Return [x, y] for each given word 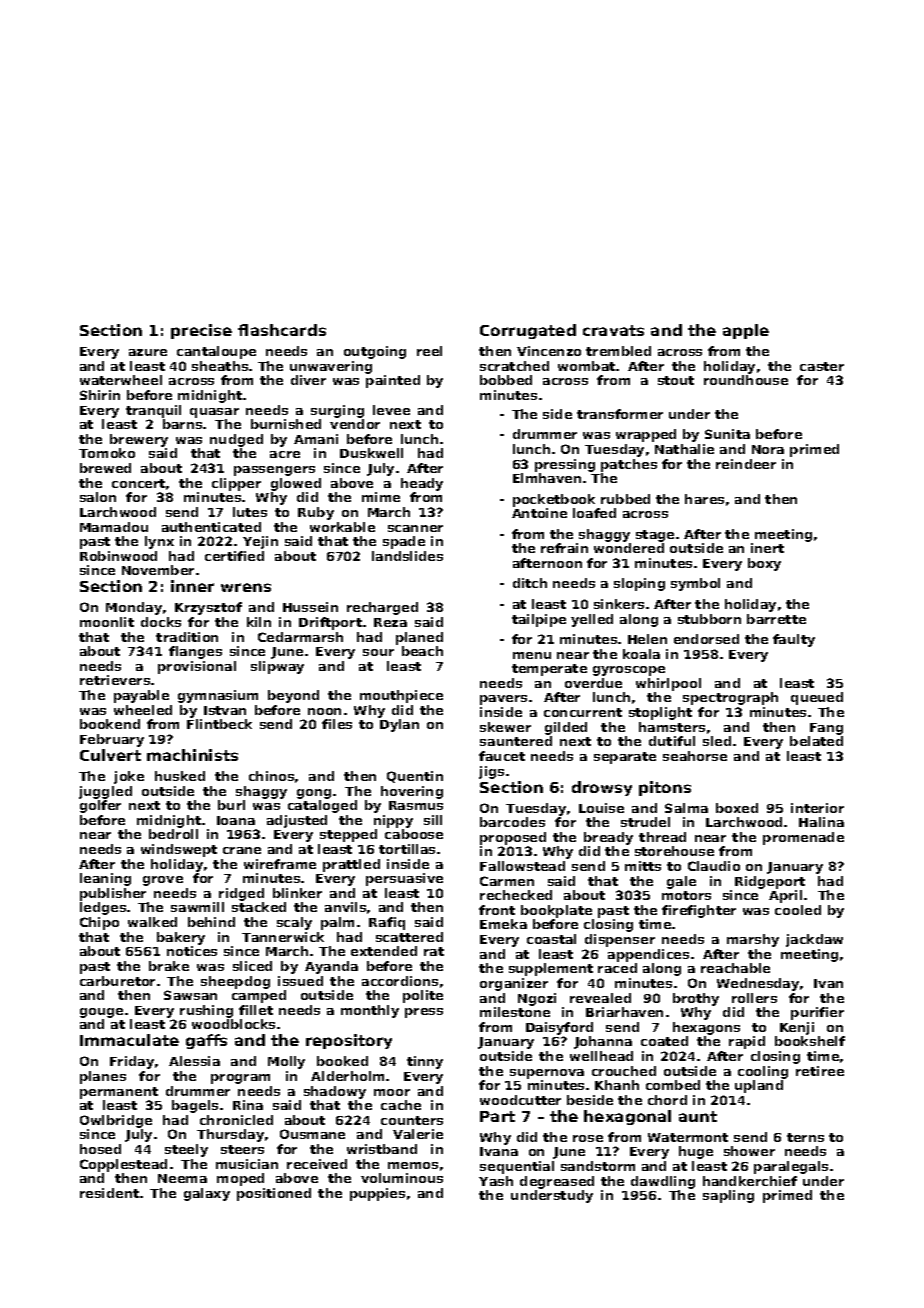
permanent [119, 1093]
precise [201, 331]
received [317, 1164]
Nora [768, 449]
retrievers [115, 680]
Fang [826, 729]
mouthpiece [401, 696]
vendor [355, 424]
